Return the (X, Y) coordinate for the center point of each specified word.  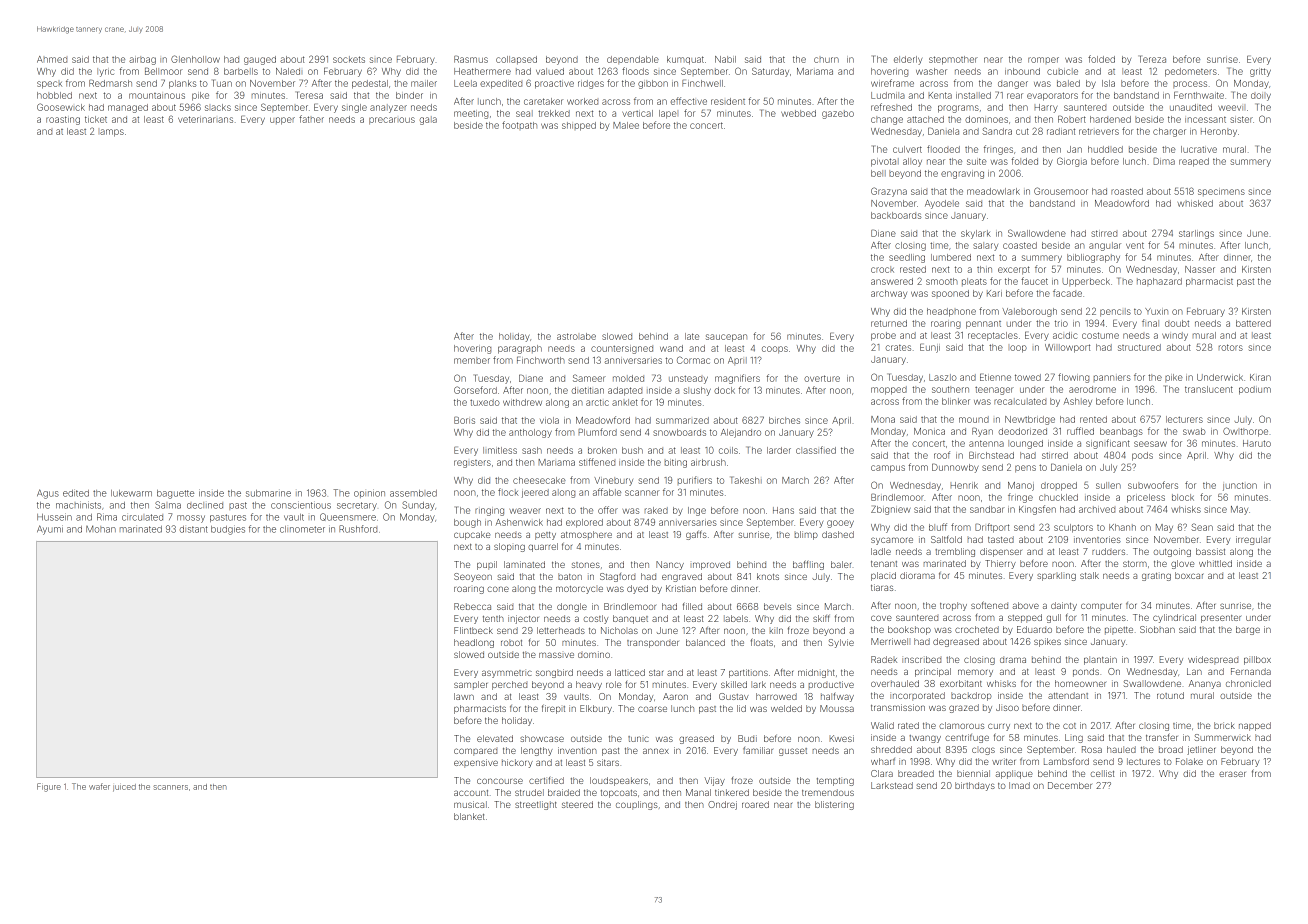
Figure (49, 787)
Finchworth (541, 360)
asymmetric (507, 674)
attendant (1068, 695)
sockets (349, 59)
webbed (798, 113)
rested (913, 269)
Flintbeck (473, 630)
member (472, 360)
